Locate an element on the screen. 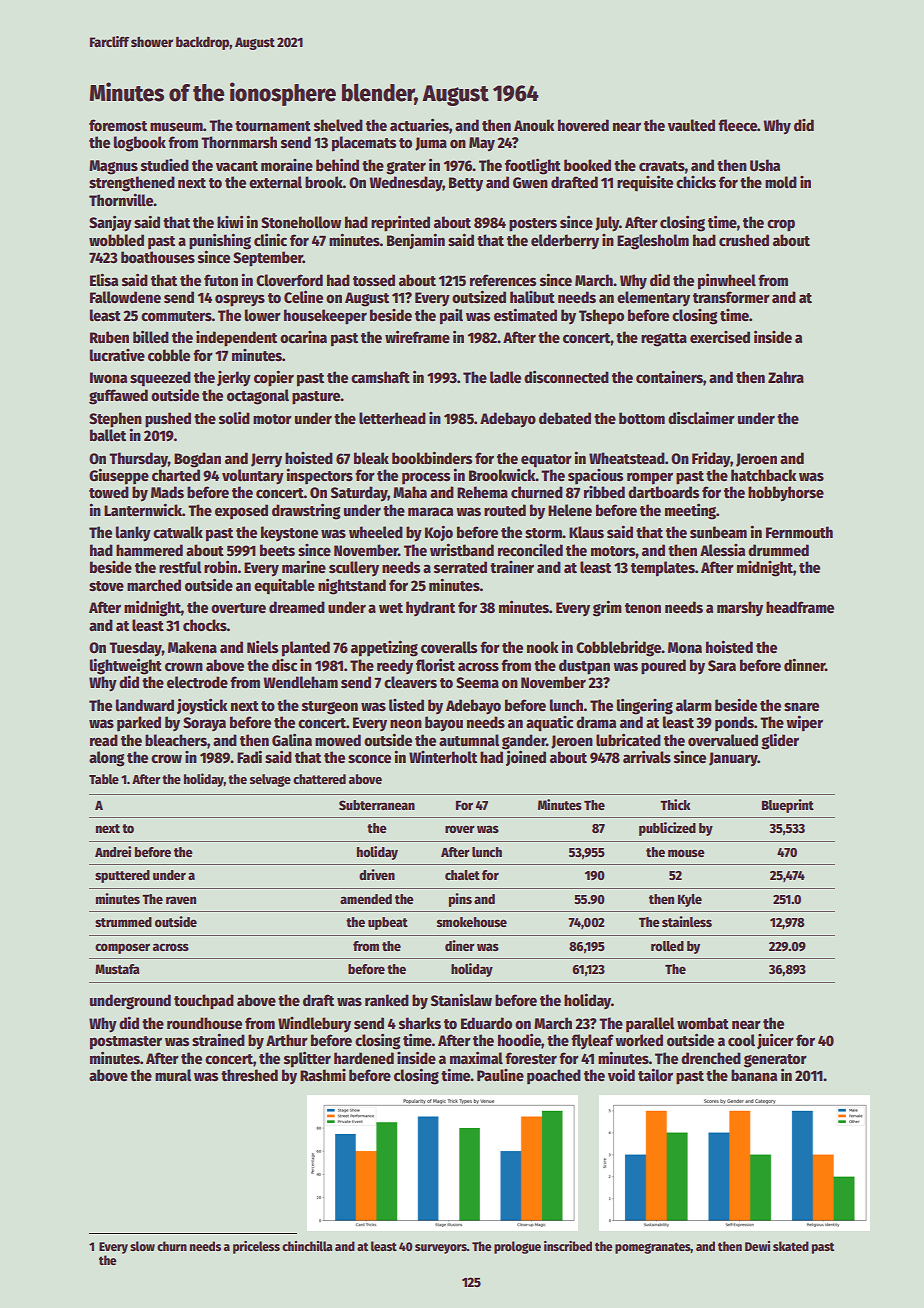  slow is located at coordinates (142, 1246).
